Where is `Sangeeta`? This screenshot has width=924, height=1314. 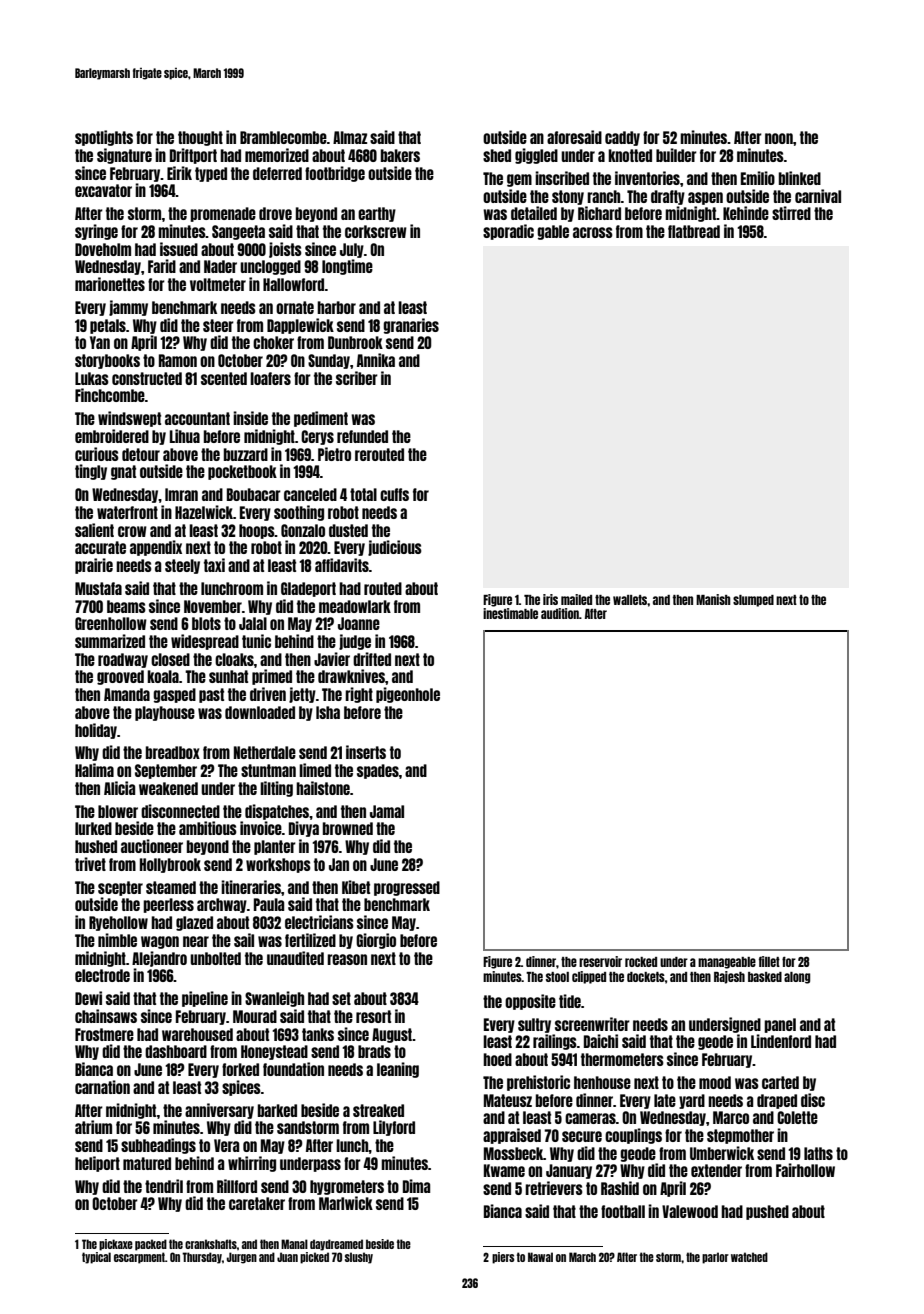 Sangeeta is located at coordinates (238, 232).
